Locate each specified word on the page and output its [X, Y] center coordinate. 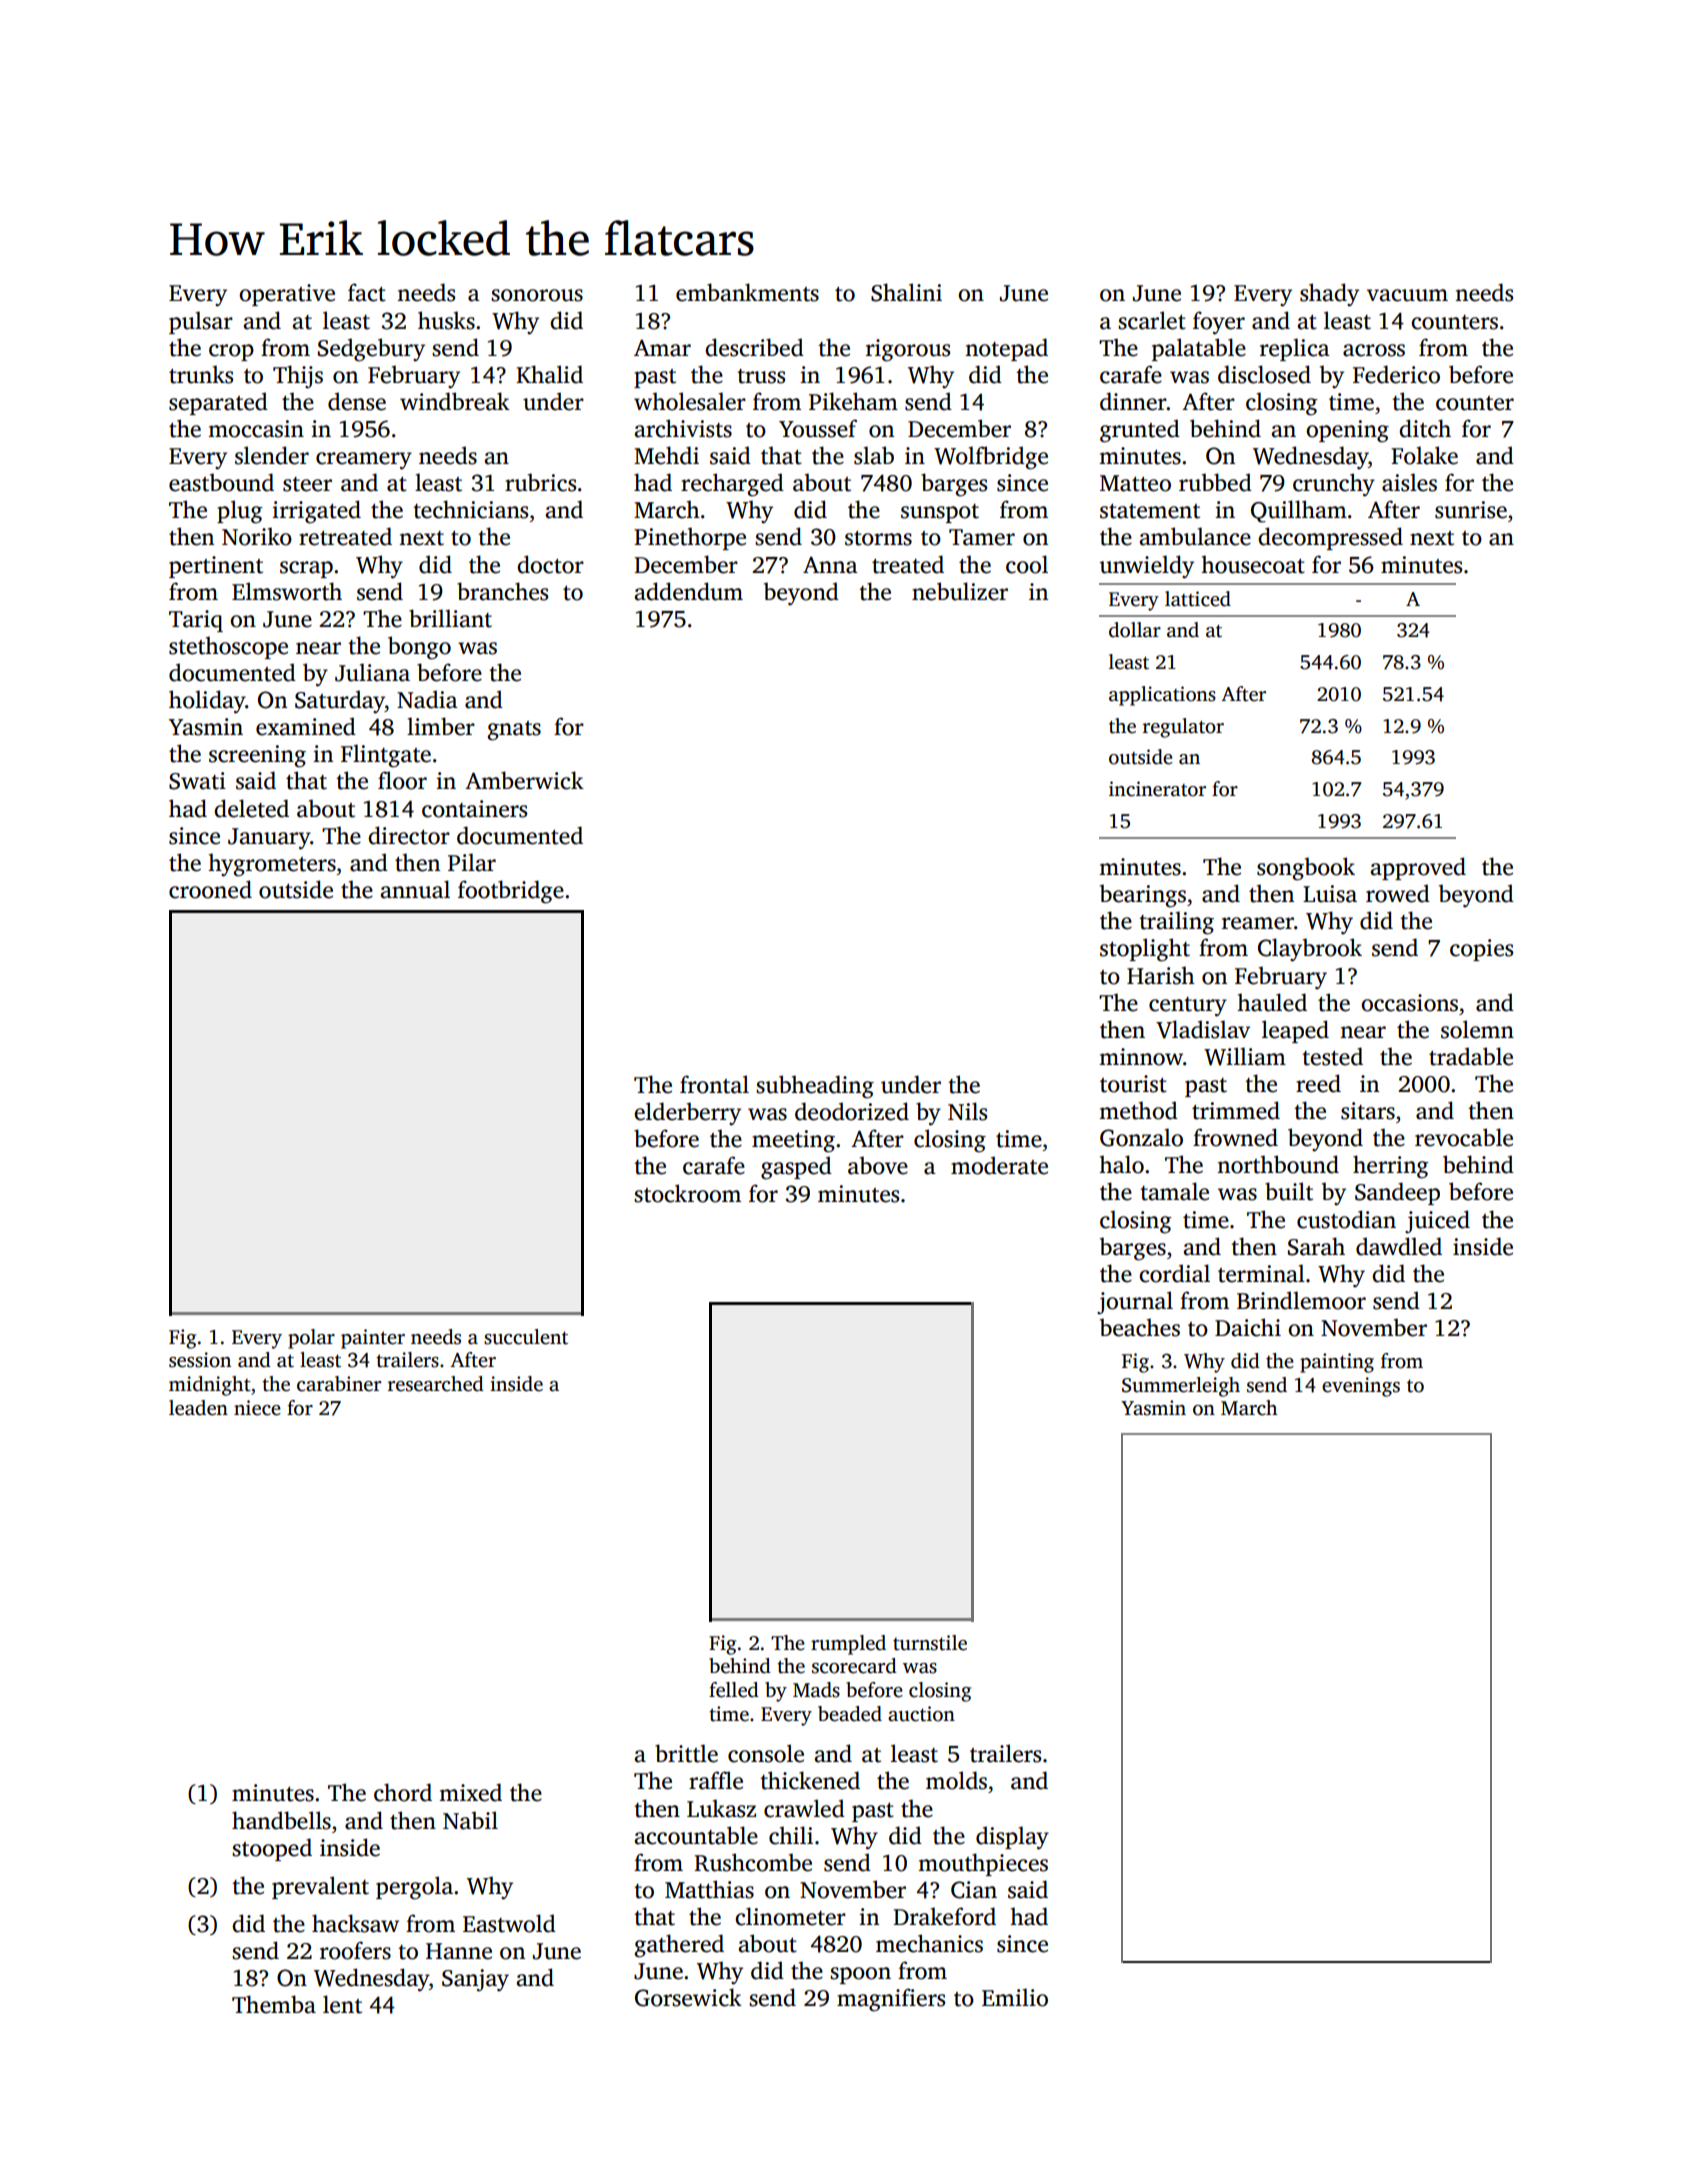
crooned [210, 889]
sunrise [1471, 510]
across [1374, 350]
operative [287, 295]
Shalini [906, 292]
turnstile [930, 1643]
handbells [281, 1820]
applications [1162, 696]
